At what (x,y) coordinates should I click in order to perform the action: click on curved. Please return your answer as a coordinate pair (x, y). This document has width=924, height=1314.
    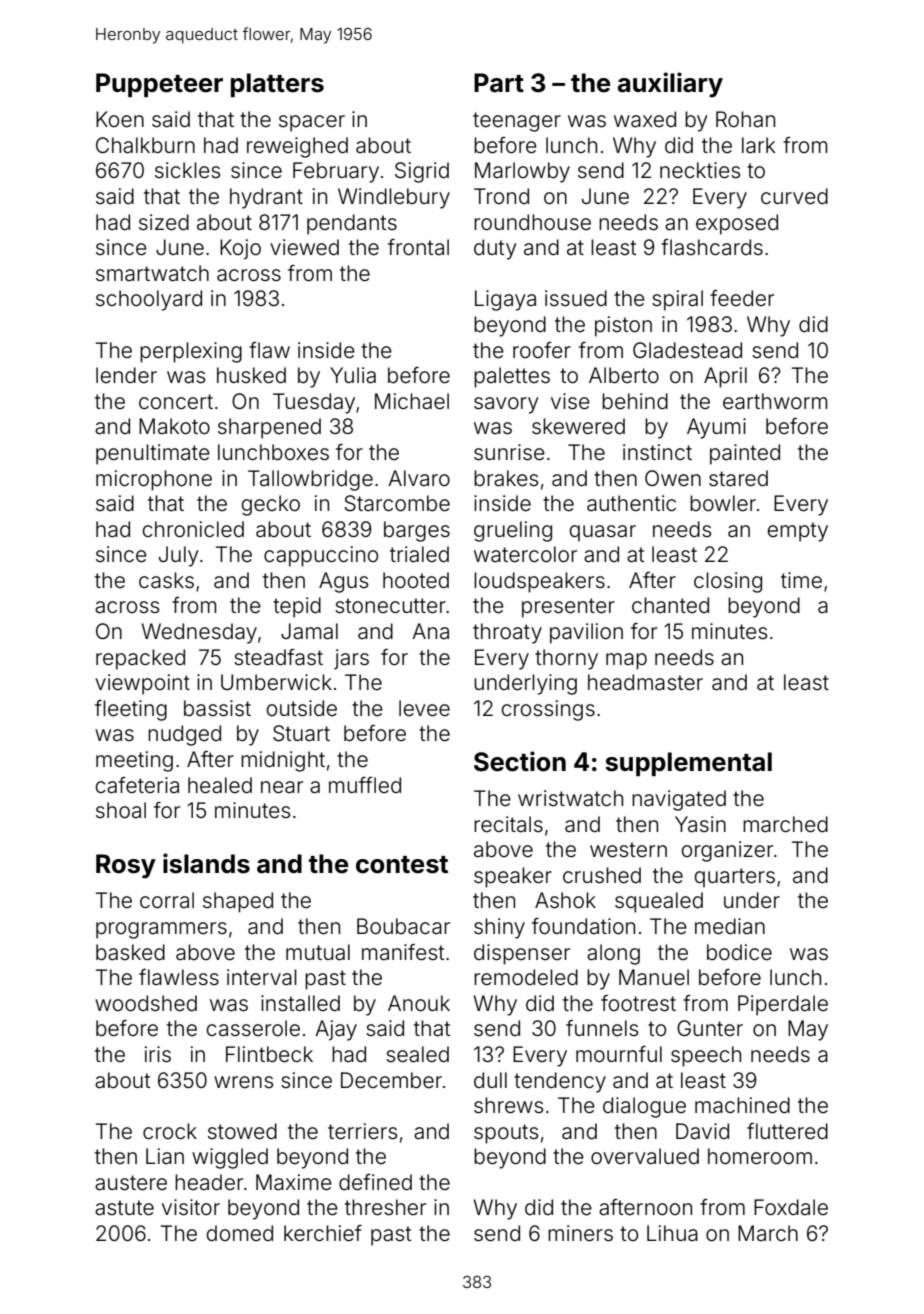
    Looking at the image, I should click on (794, 196).
